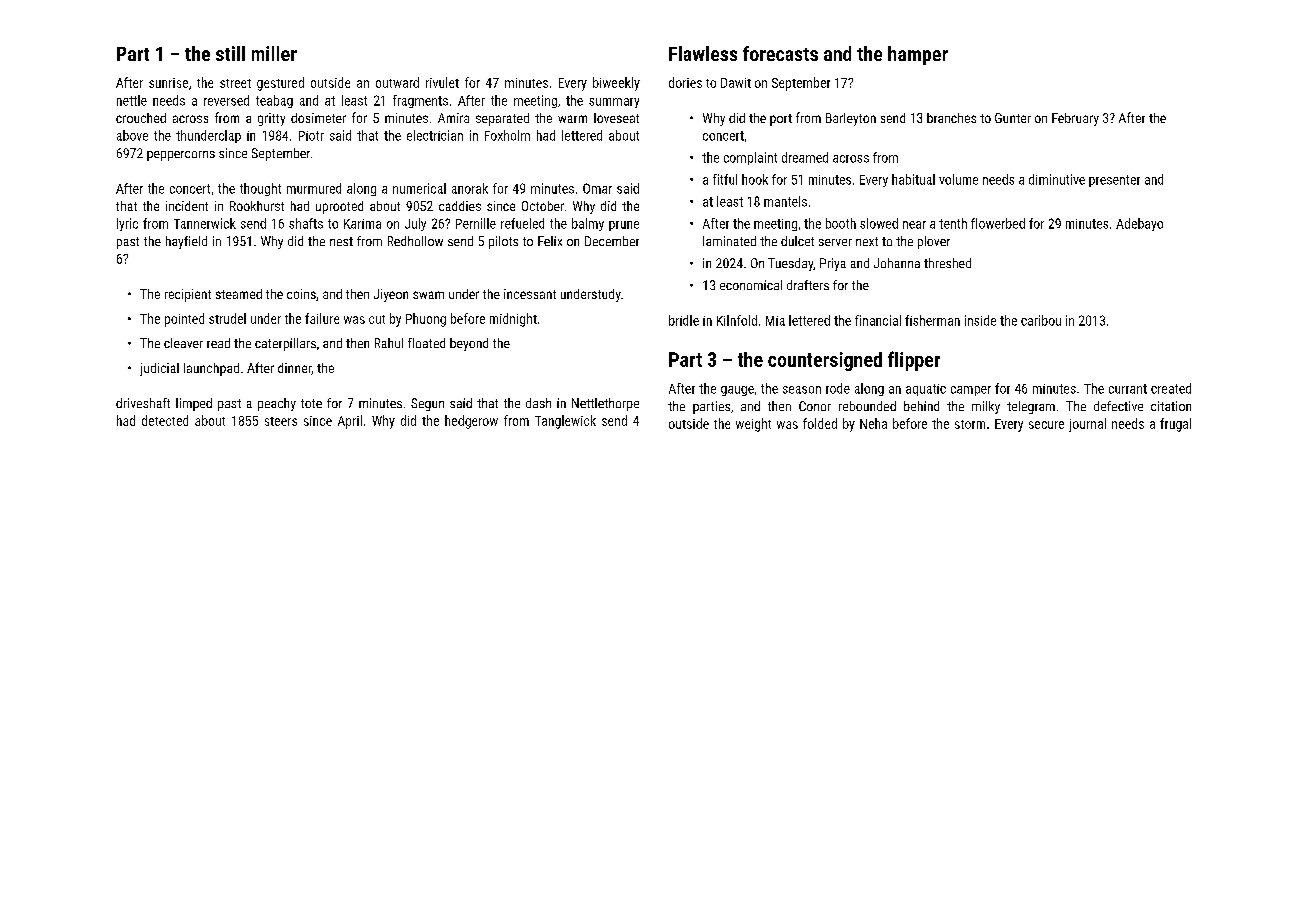  What do you see at coordinates (1075, 119) in the page?
I see `February` at bounding box center [1075, 119].
